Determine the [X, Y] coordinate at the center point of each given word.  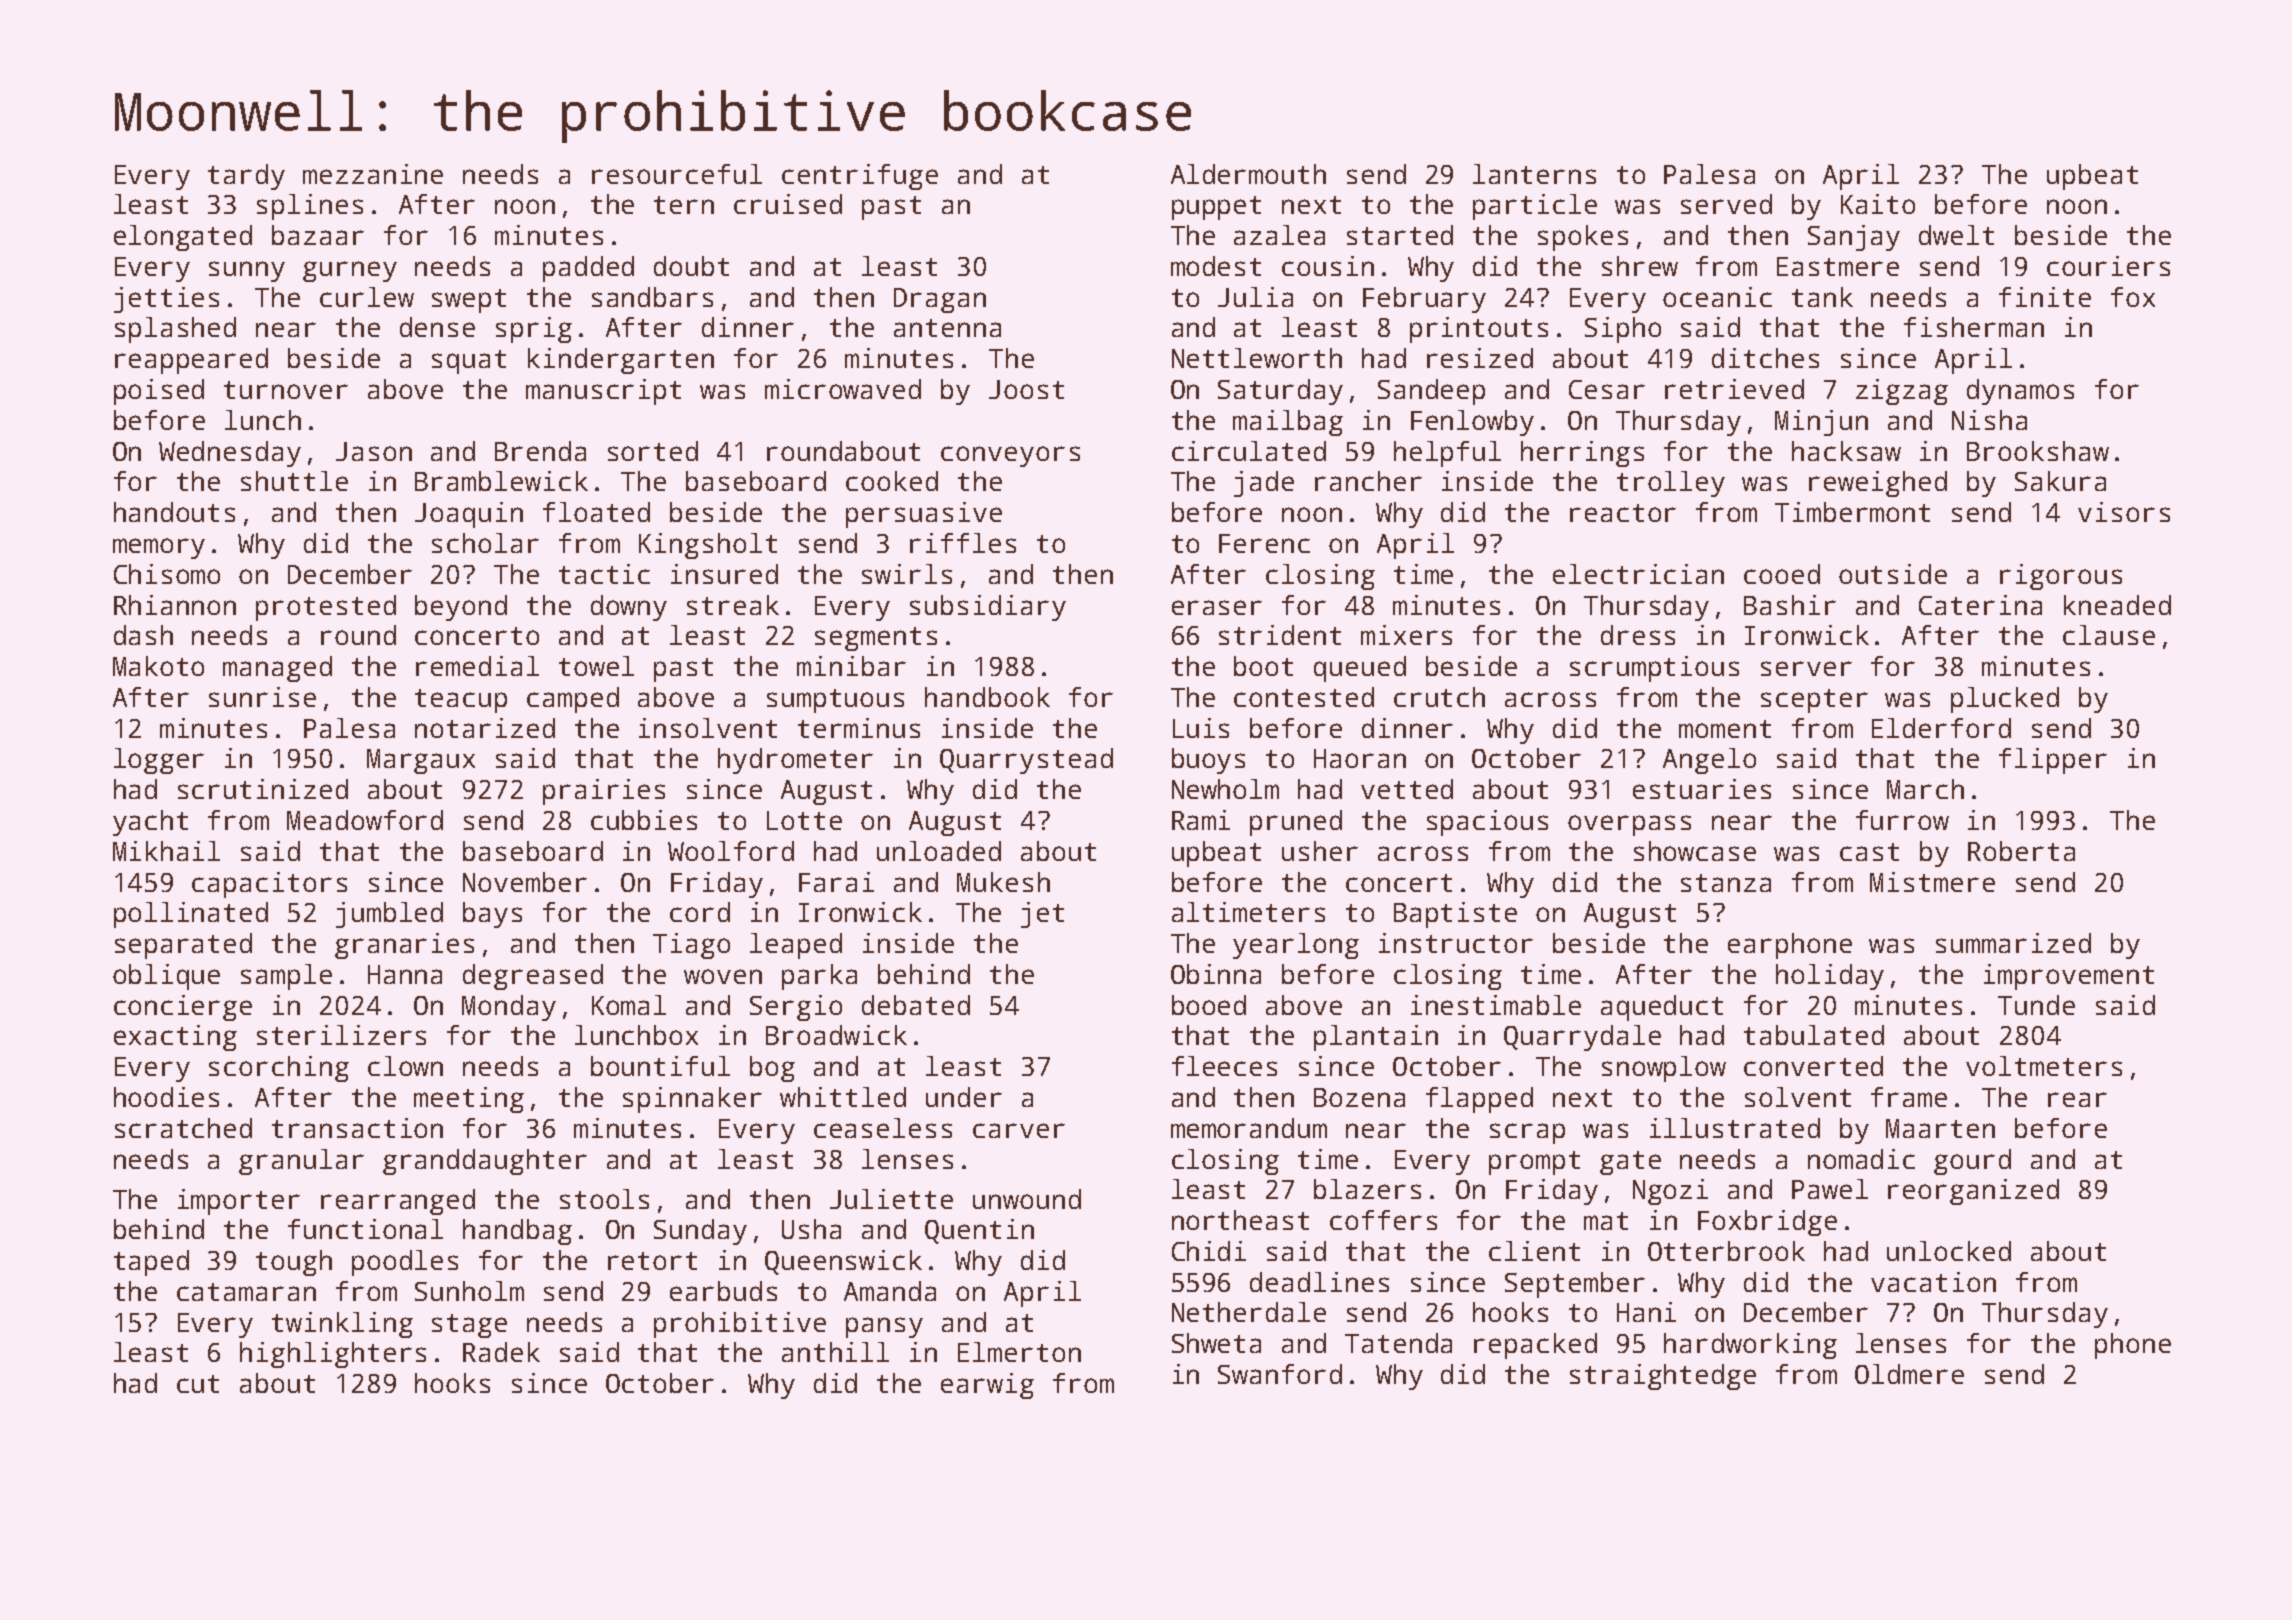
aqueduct [1662, 1008]
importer [239, 1202]
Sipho [1623, 330]
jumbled [389, 915]
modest [1216, 266]
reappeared [191, 361]
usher [1320, 851]
